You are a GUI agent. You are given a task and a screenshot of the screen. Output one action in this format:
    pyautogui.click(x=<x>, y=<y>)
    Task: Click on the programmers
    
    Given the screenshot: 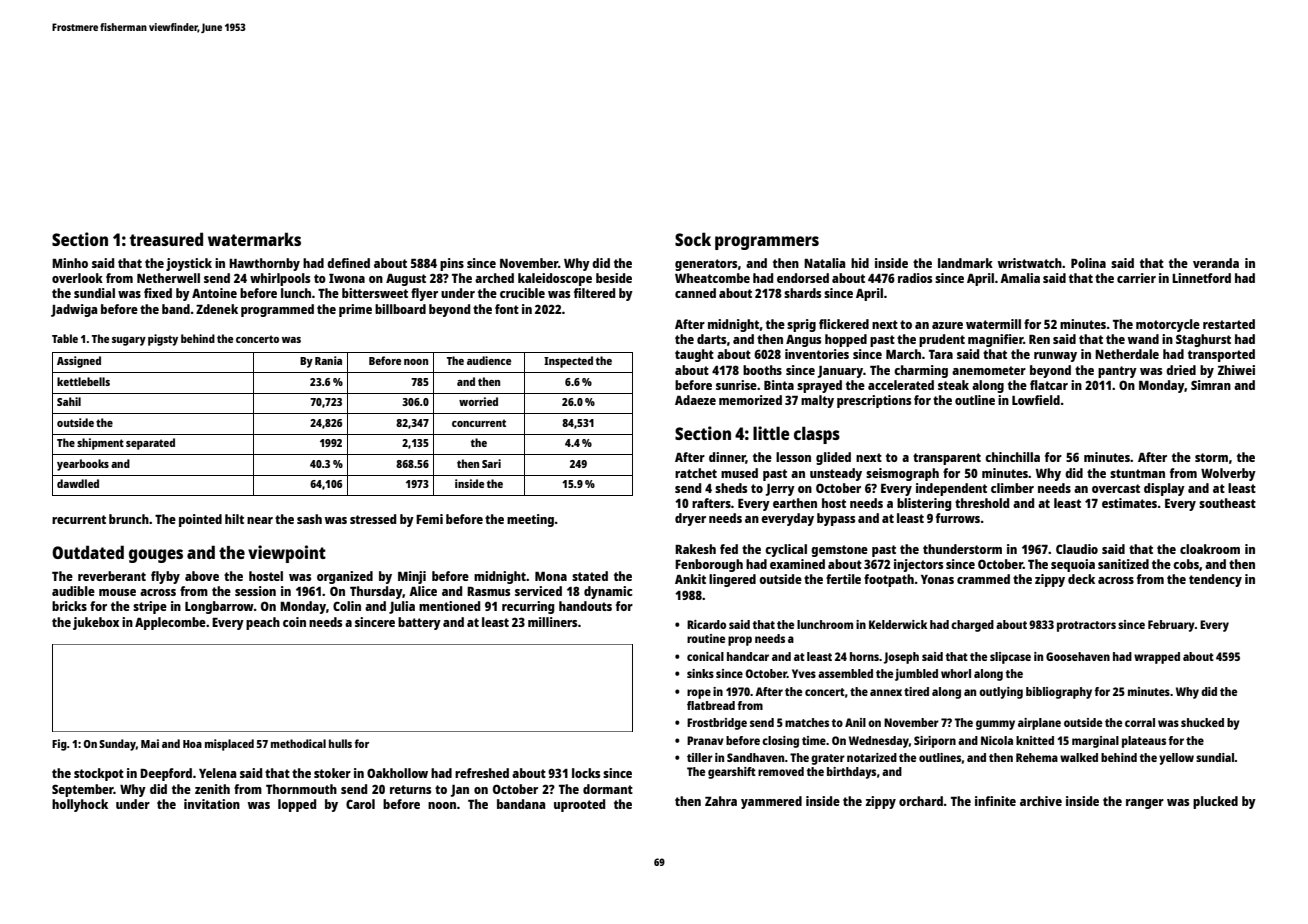 What is the action you would take?
    pyautogui.click(x=767, y=243)
